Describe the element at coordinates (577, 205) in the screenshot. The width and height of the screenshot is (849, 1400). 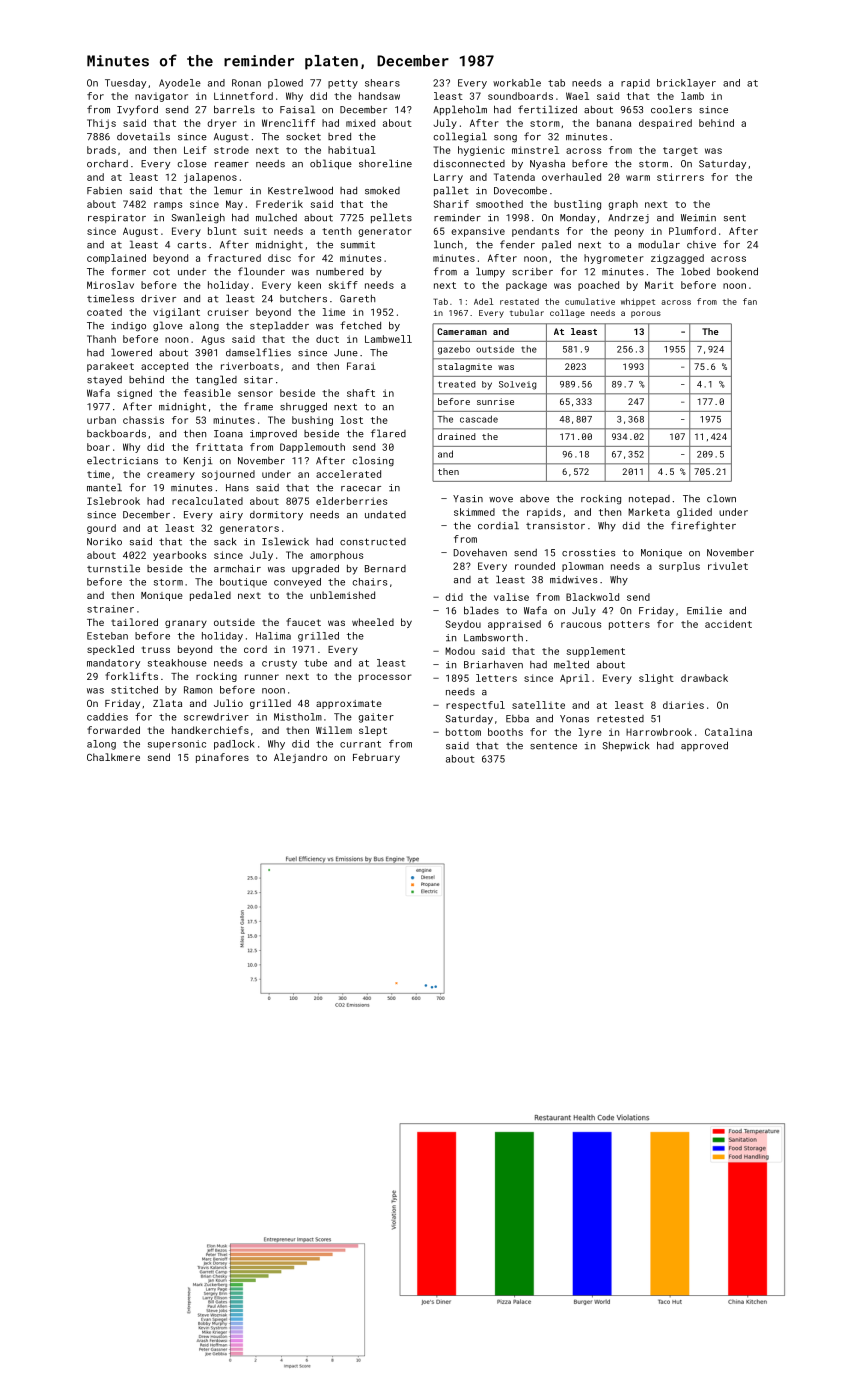
I see `bustling` at that location.
